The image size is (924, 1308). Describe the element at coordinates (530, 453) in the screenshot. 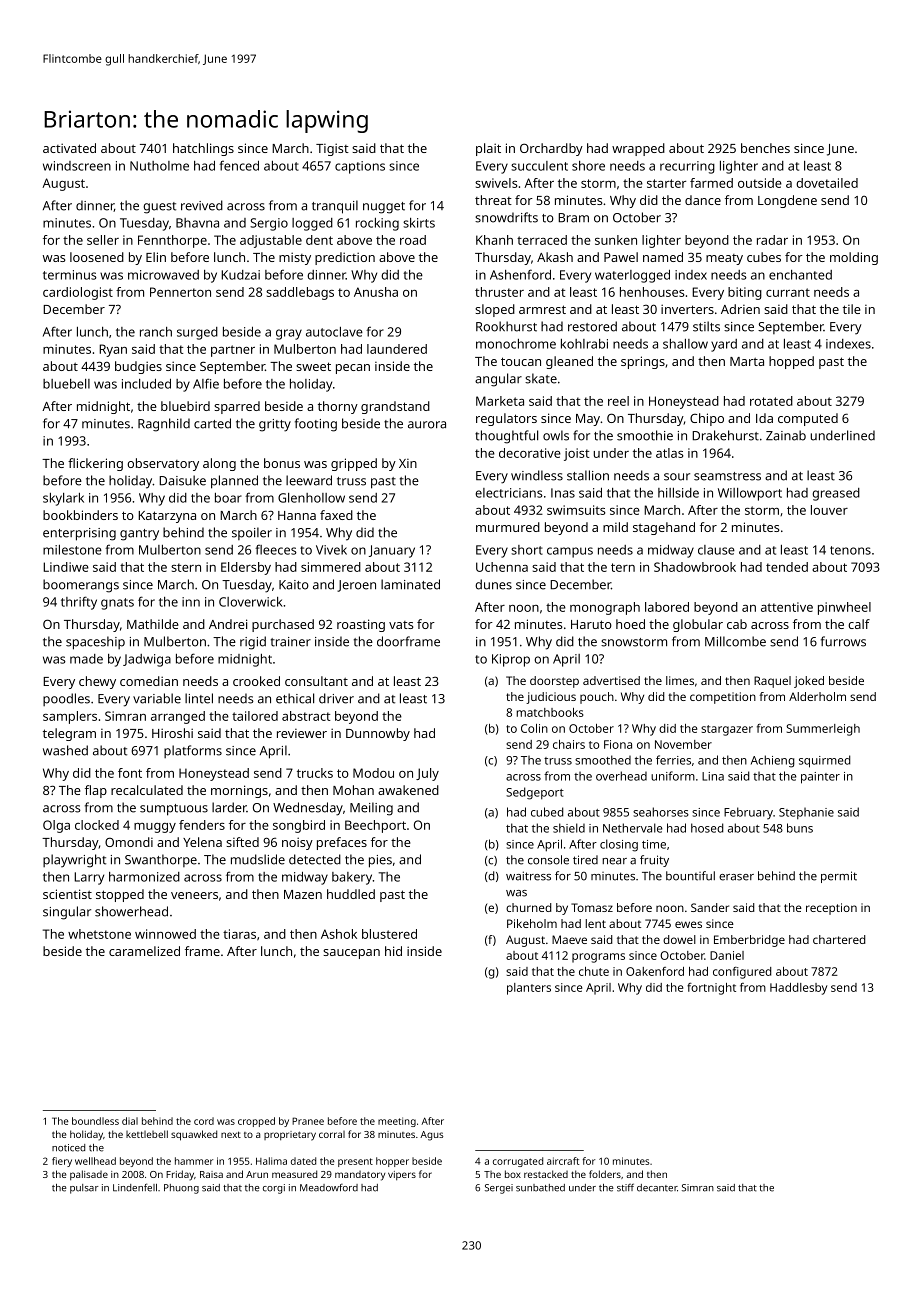

I see `decorative` at that location.
